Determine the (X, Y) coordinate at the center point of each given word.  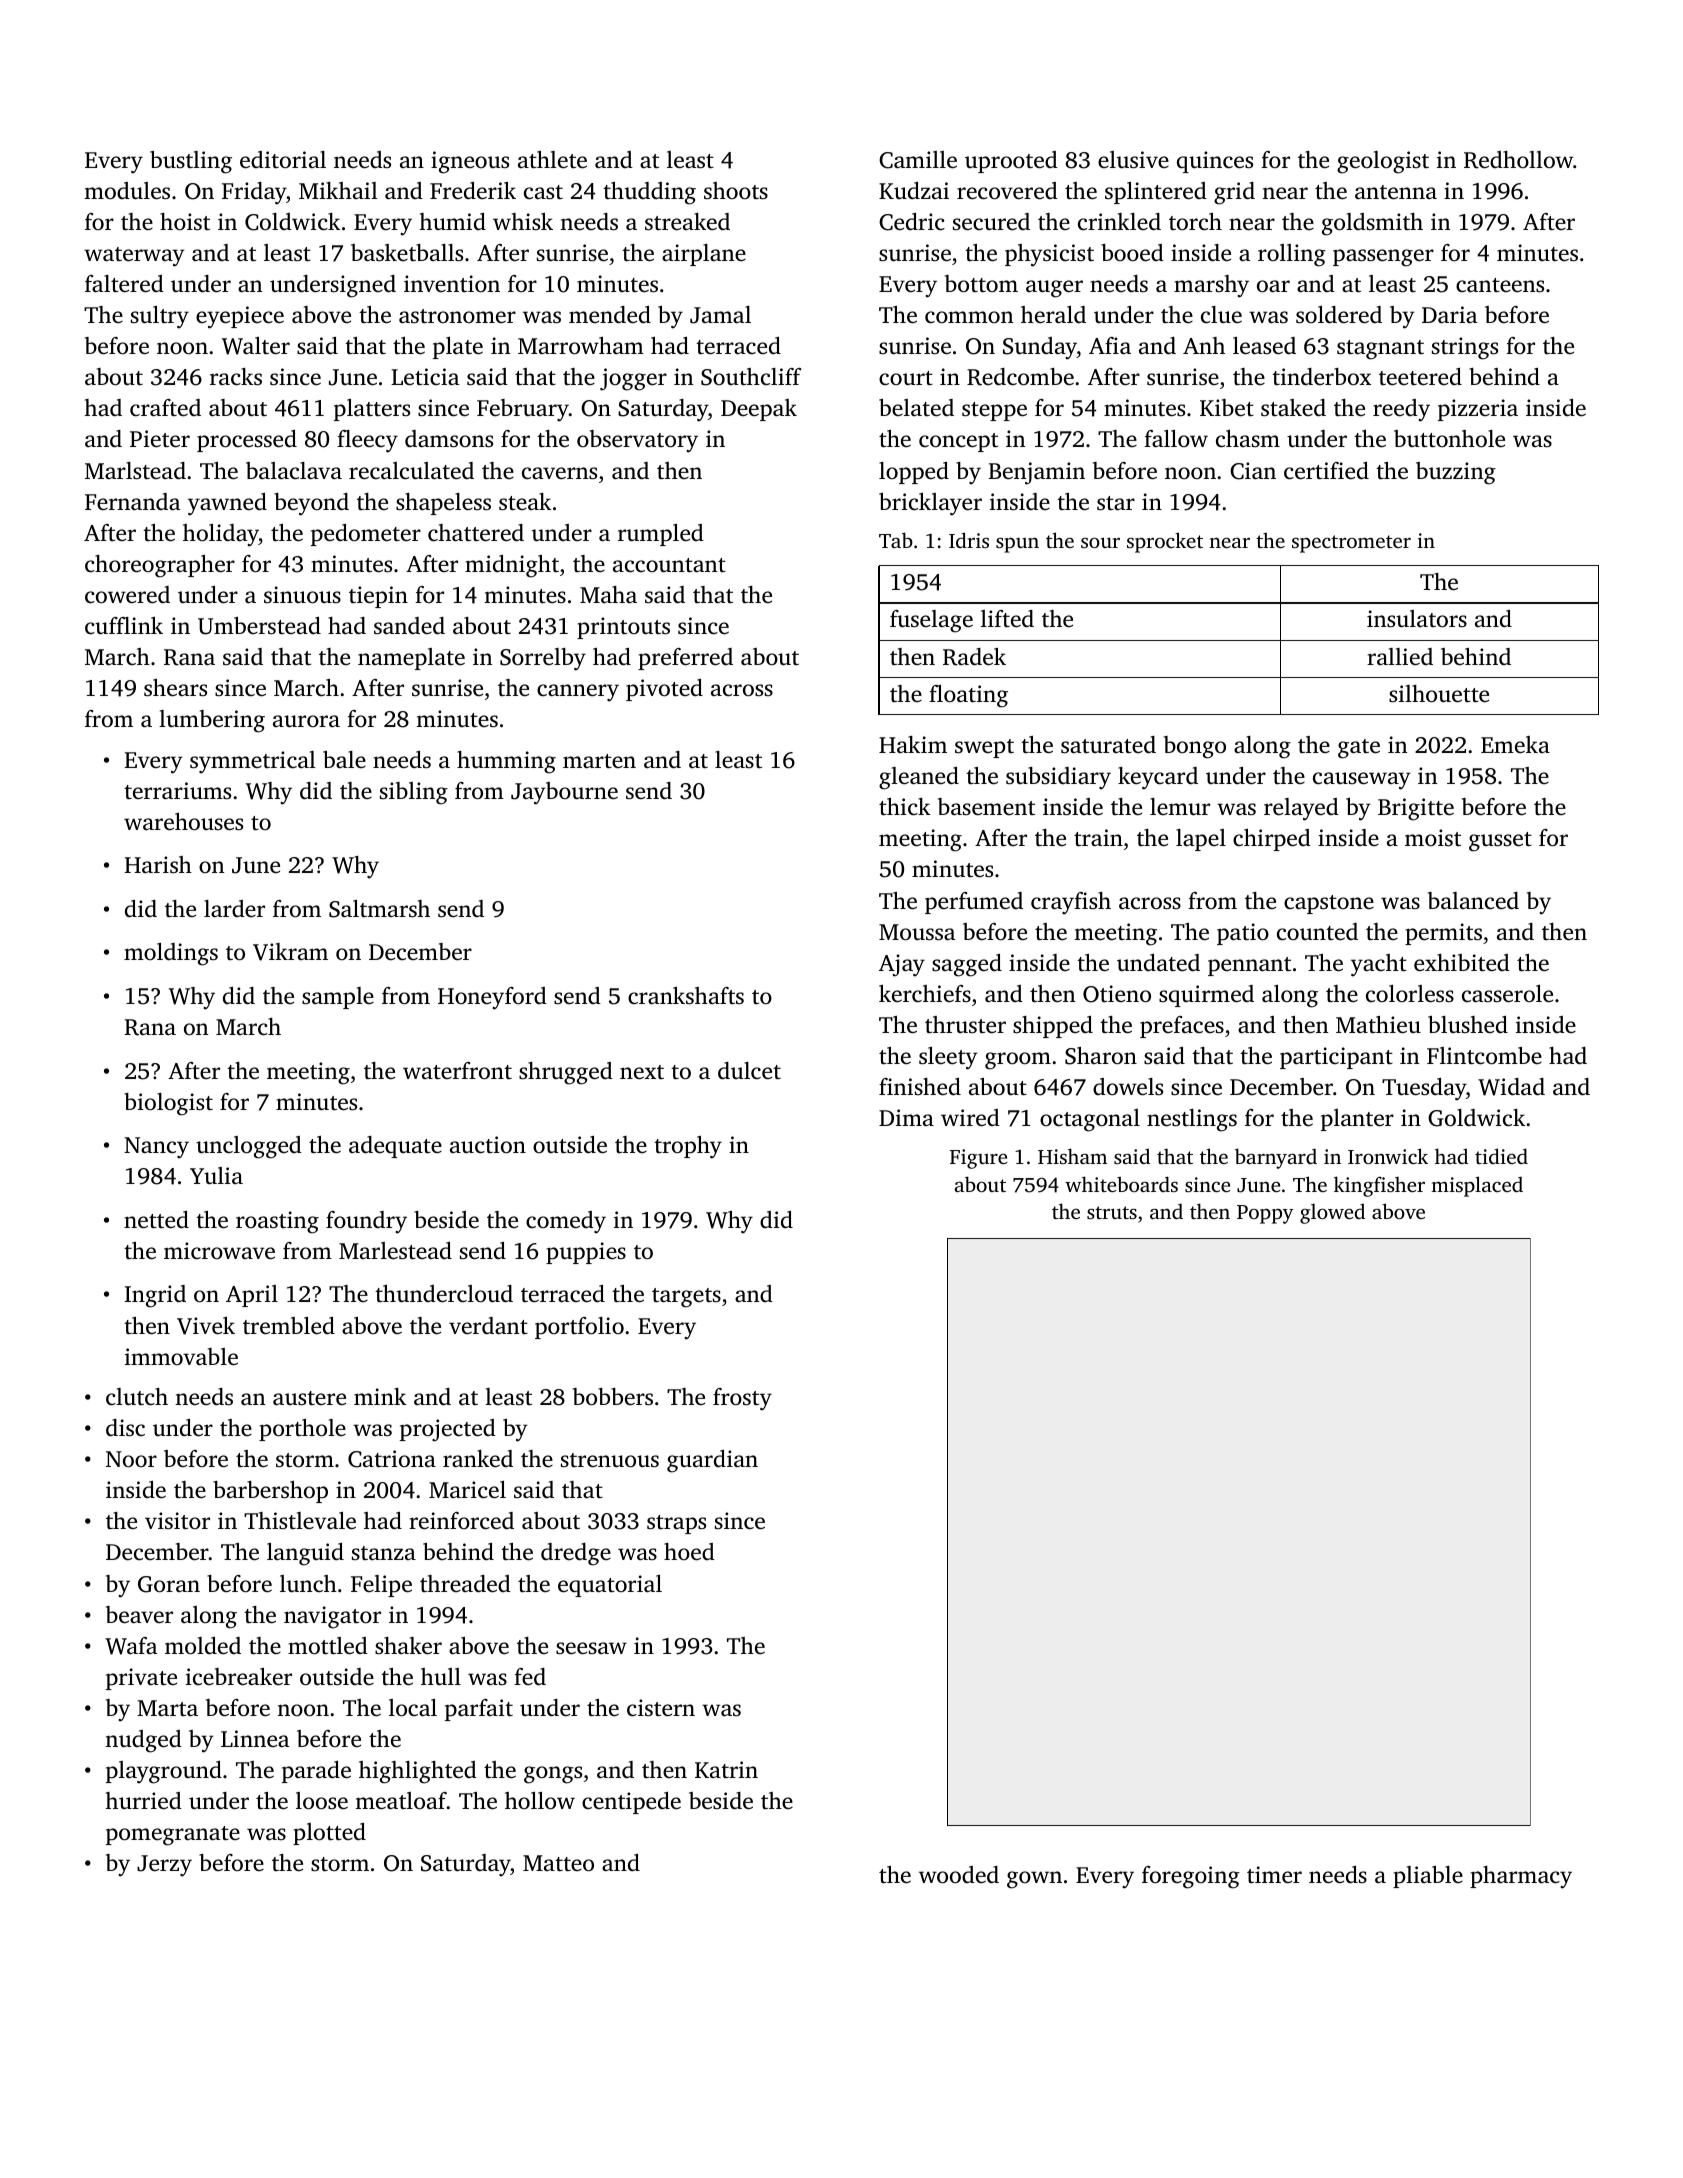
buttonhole (1449, 438)
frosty (742, 1399)
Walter (256, 346)
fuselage (931, 621)
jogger (633, 379)
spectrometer (1351, 544)
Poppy (1265, 1214)
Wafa (131, 1646)
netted (156, 1220)
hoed (689, 1552)
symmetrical (253, 762)
